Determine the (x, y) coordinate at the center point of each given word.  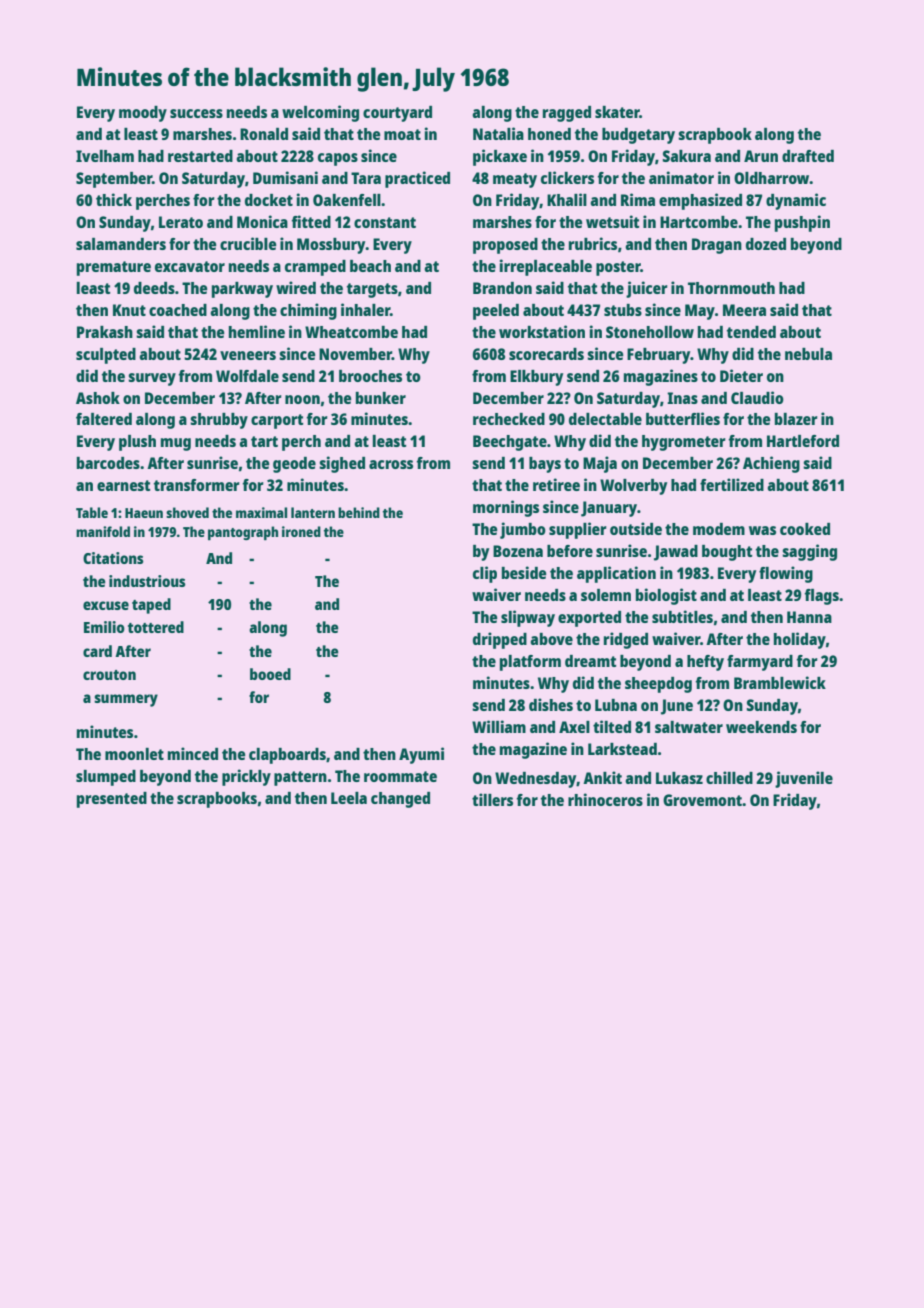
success (196, 113)
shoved (187, 512)
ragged (567, 114)
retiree (556, 484)
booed (270, 674)
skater (617, 112)
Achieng (771, 464)
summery (126, 700)
